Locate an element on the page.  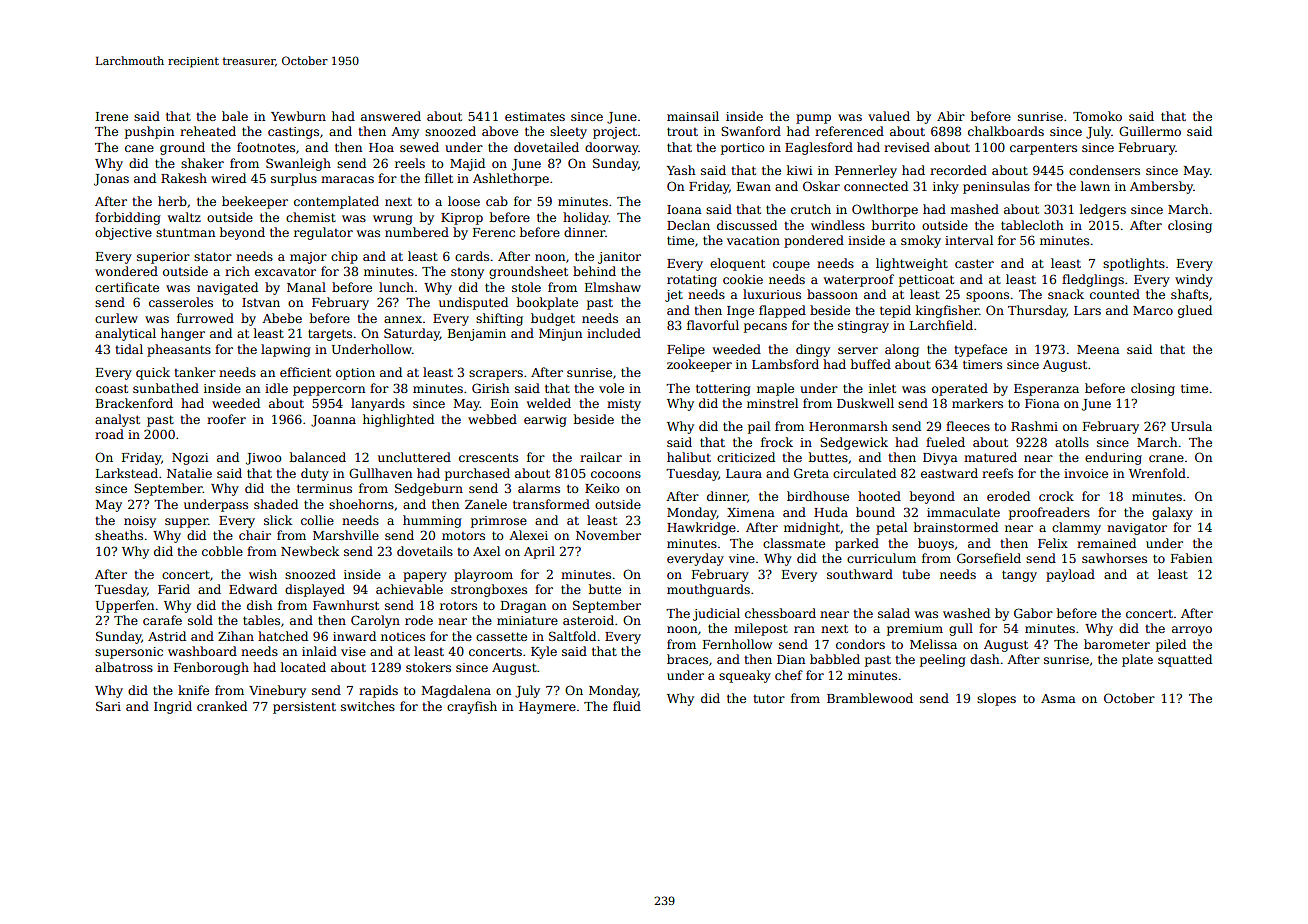
bale is located at coordinates (235, 116).
